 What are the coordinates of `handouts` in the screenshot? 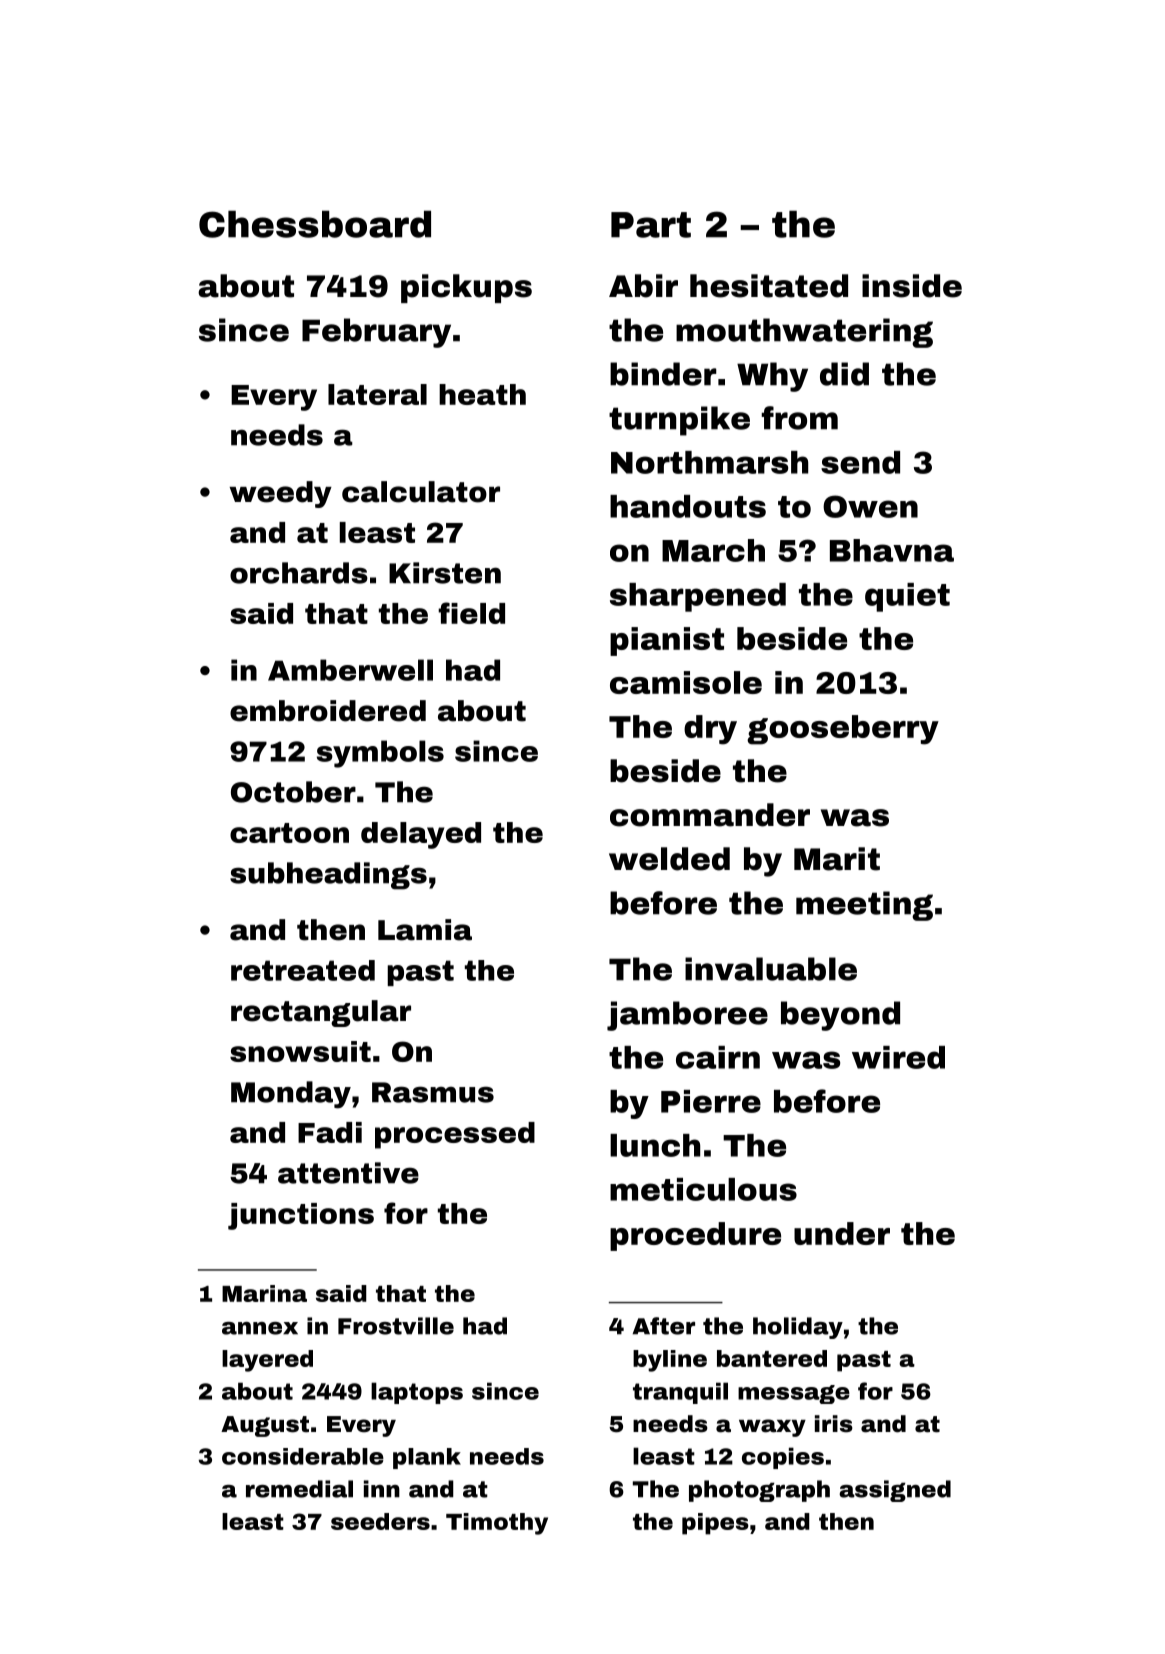 It's located at (688, 506).
